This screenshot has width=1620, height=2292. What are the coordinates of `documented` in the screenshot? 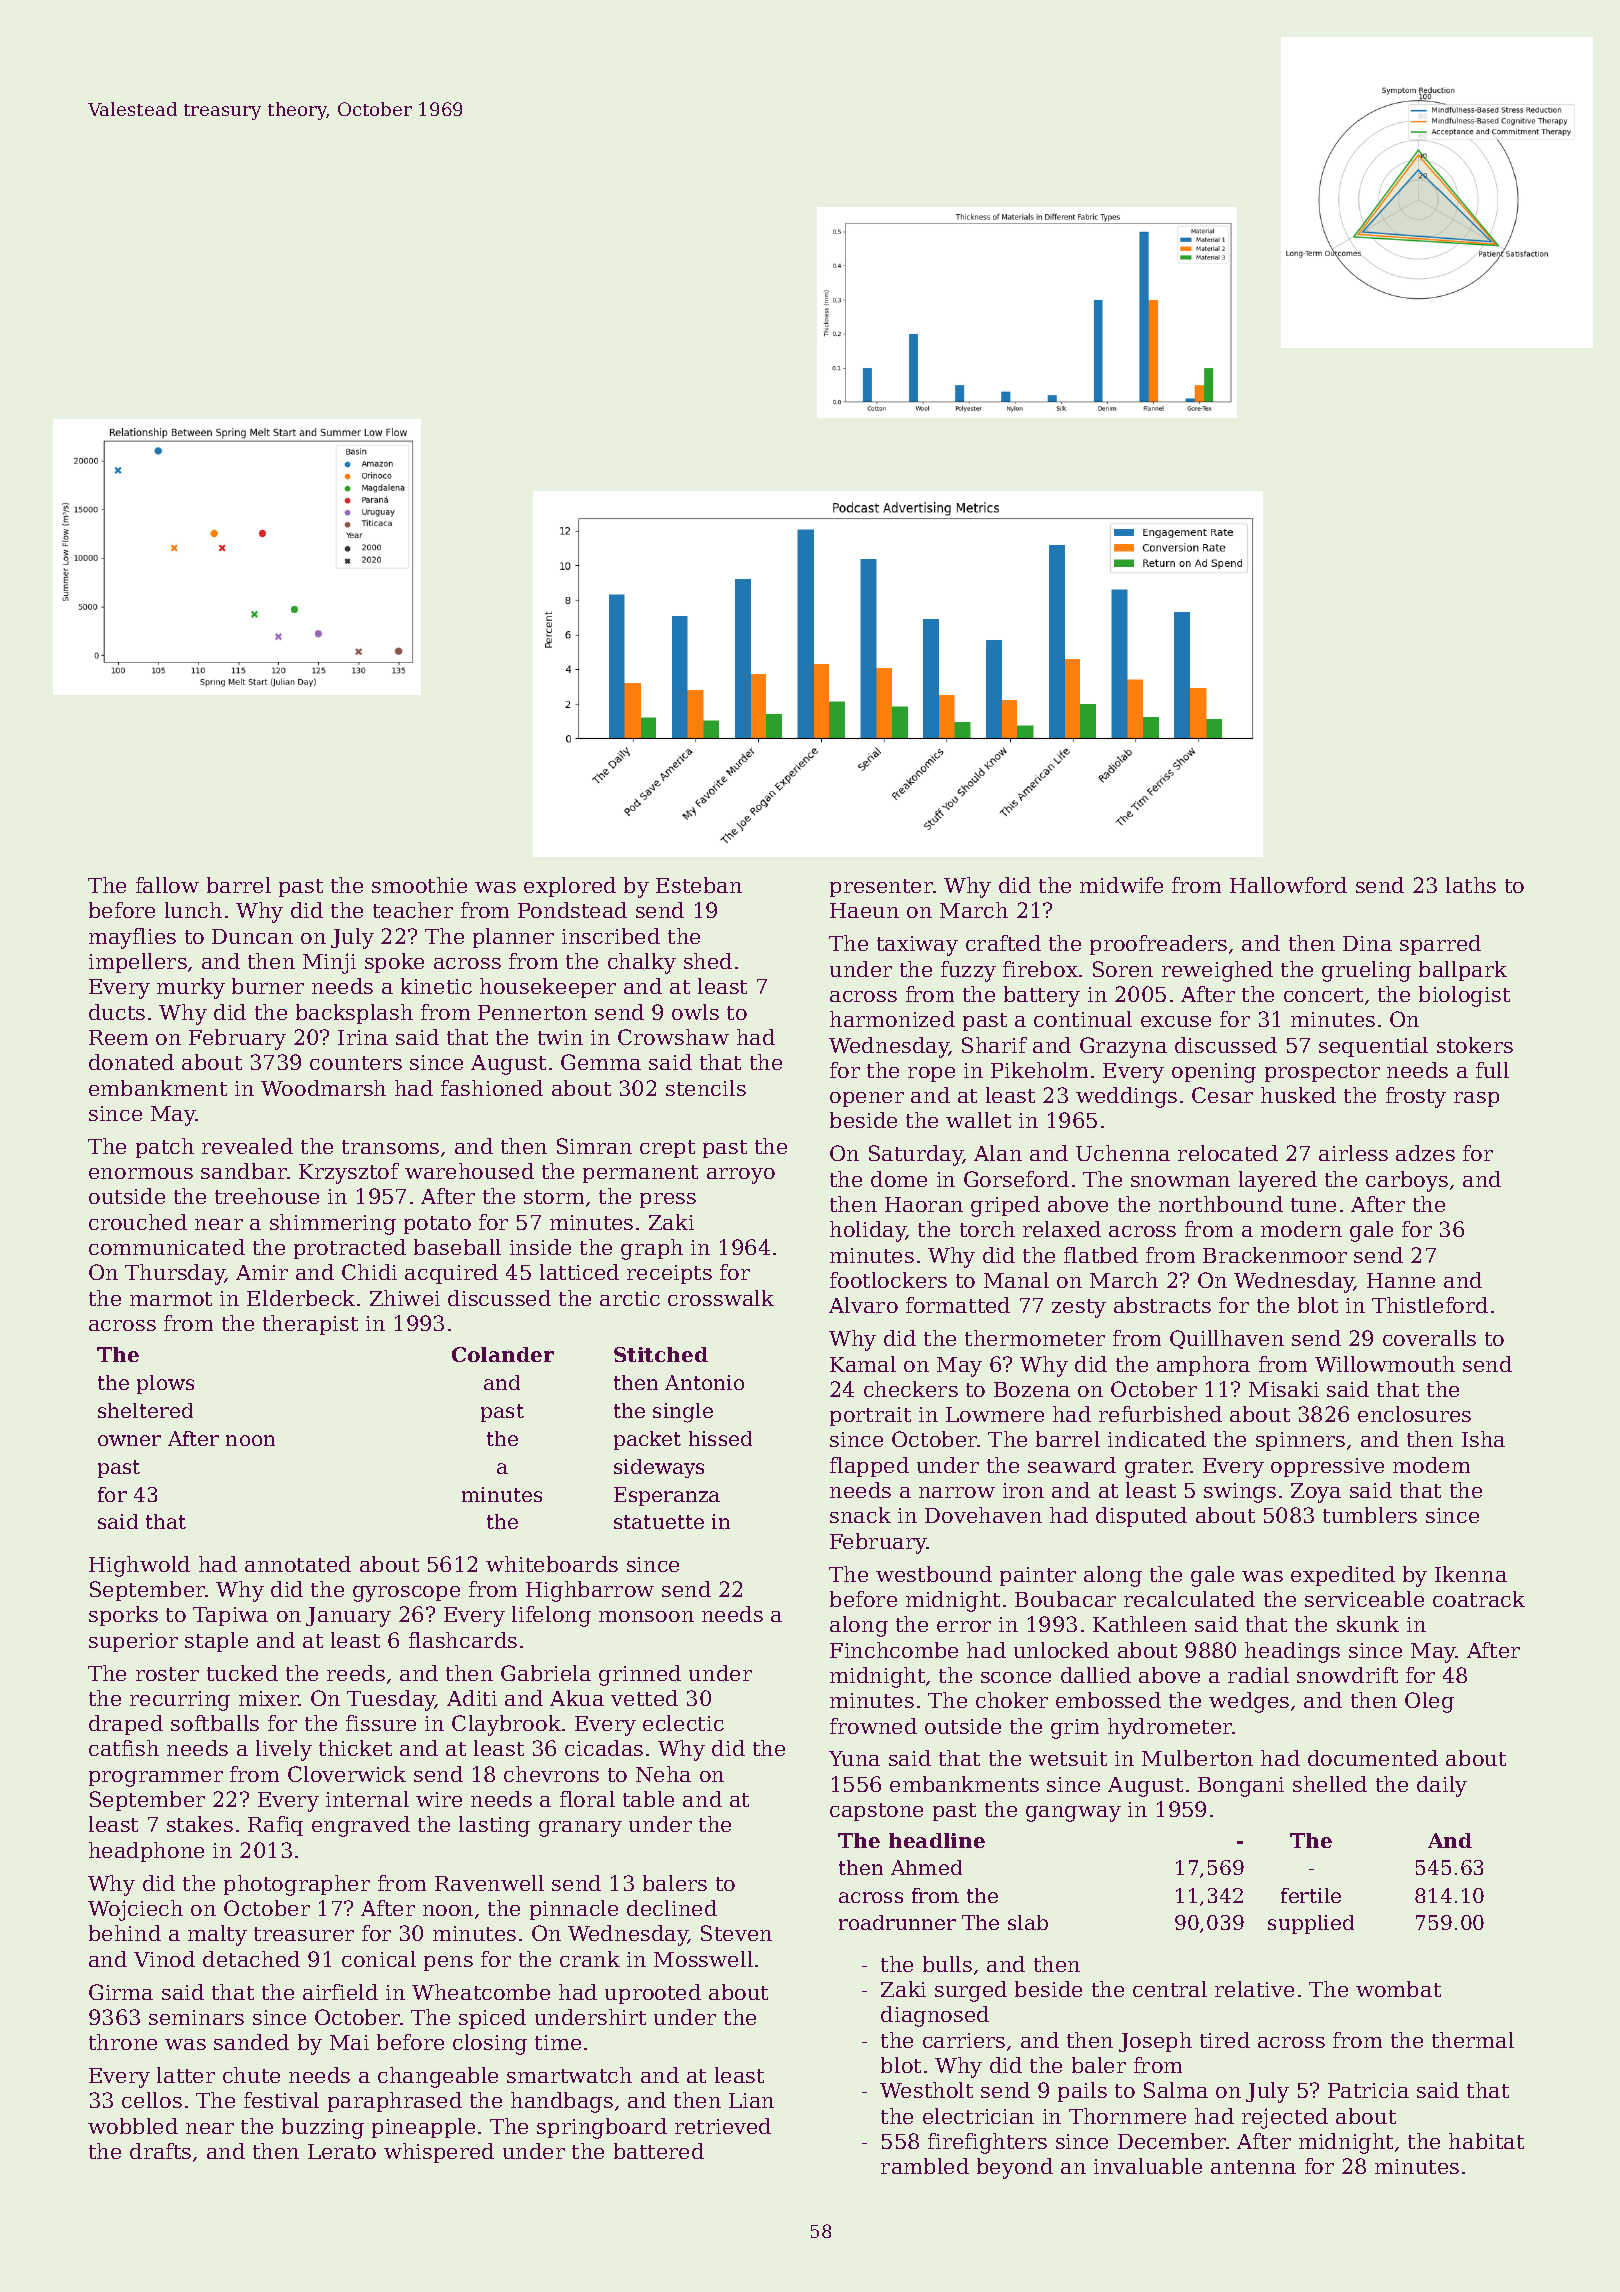 It's located at (1373, 1758).
